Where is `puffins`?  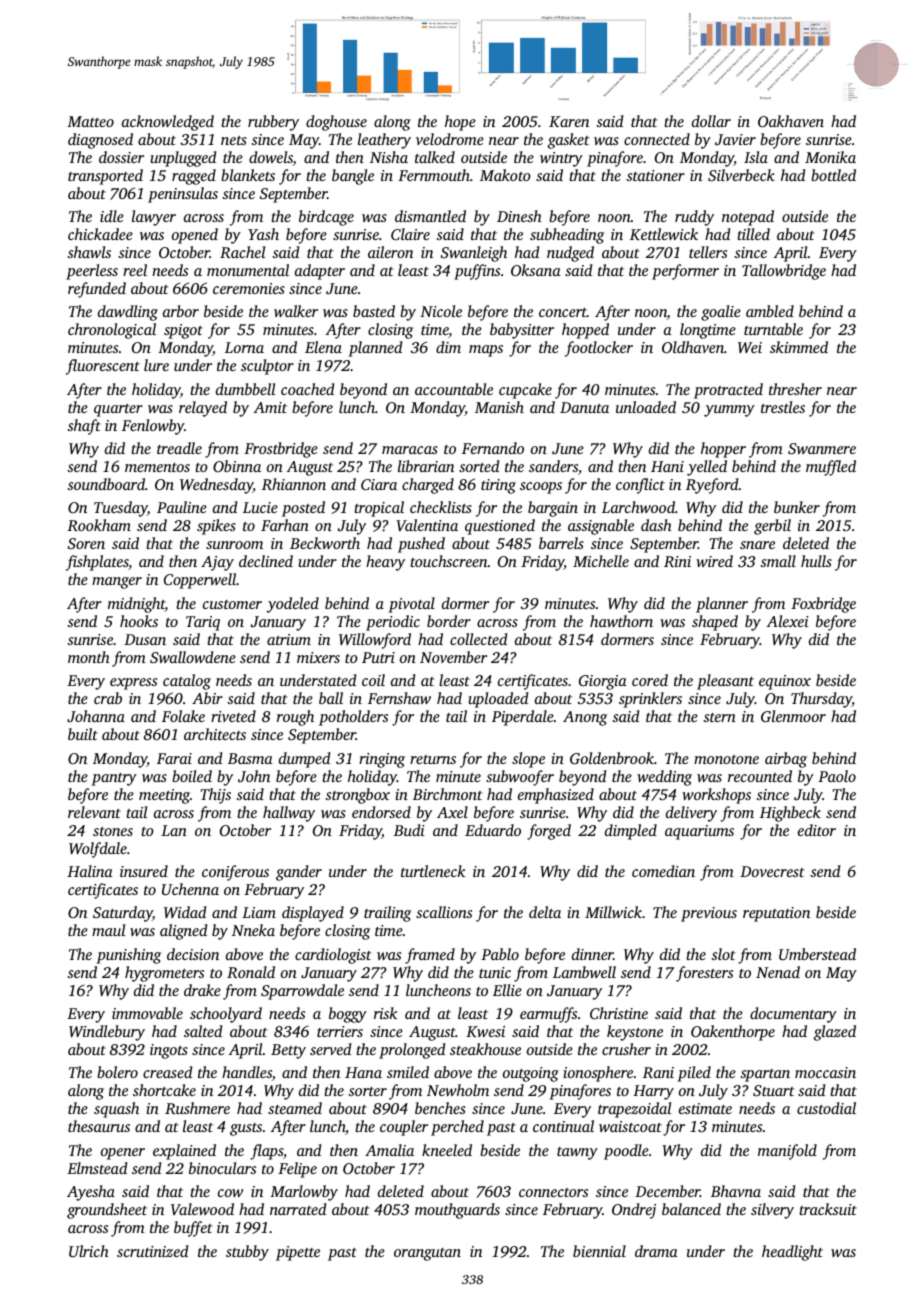
puffins is located at coordinates (477, 272).
